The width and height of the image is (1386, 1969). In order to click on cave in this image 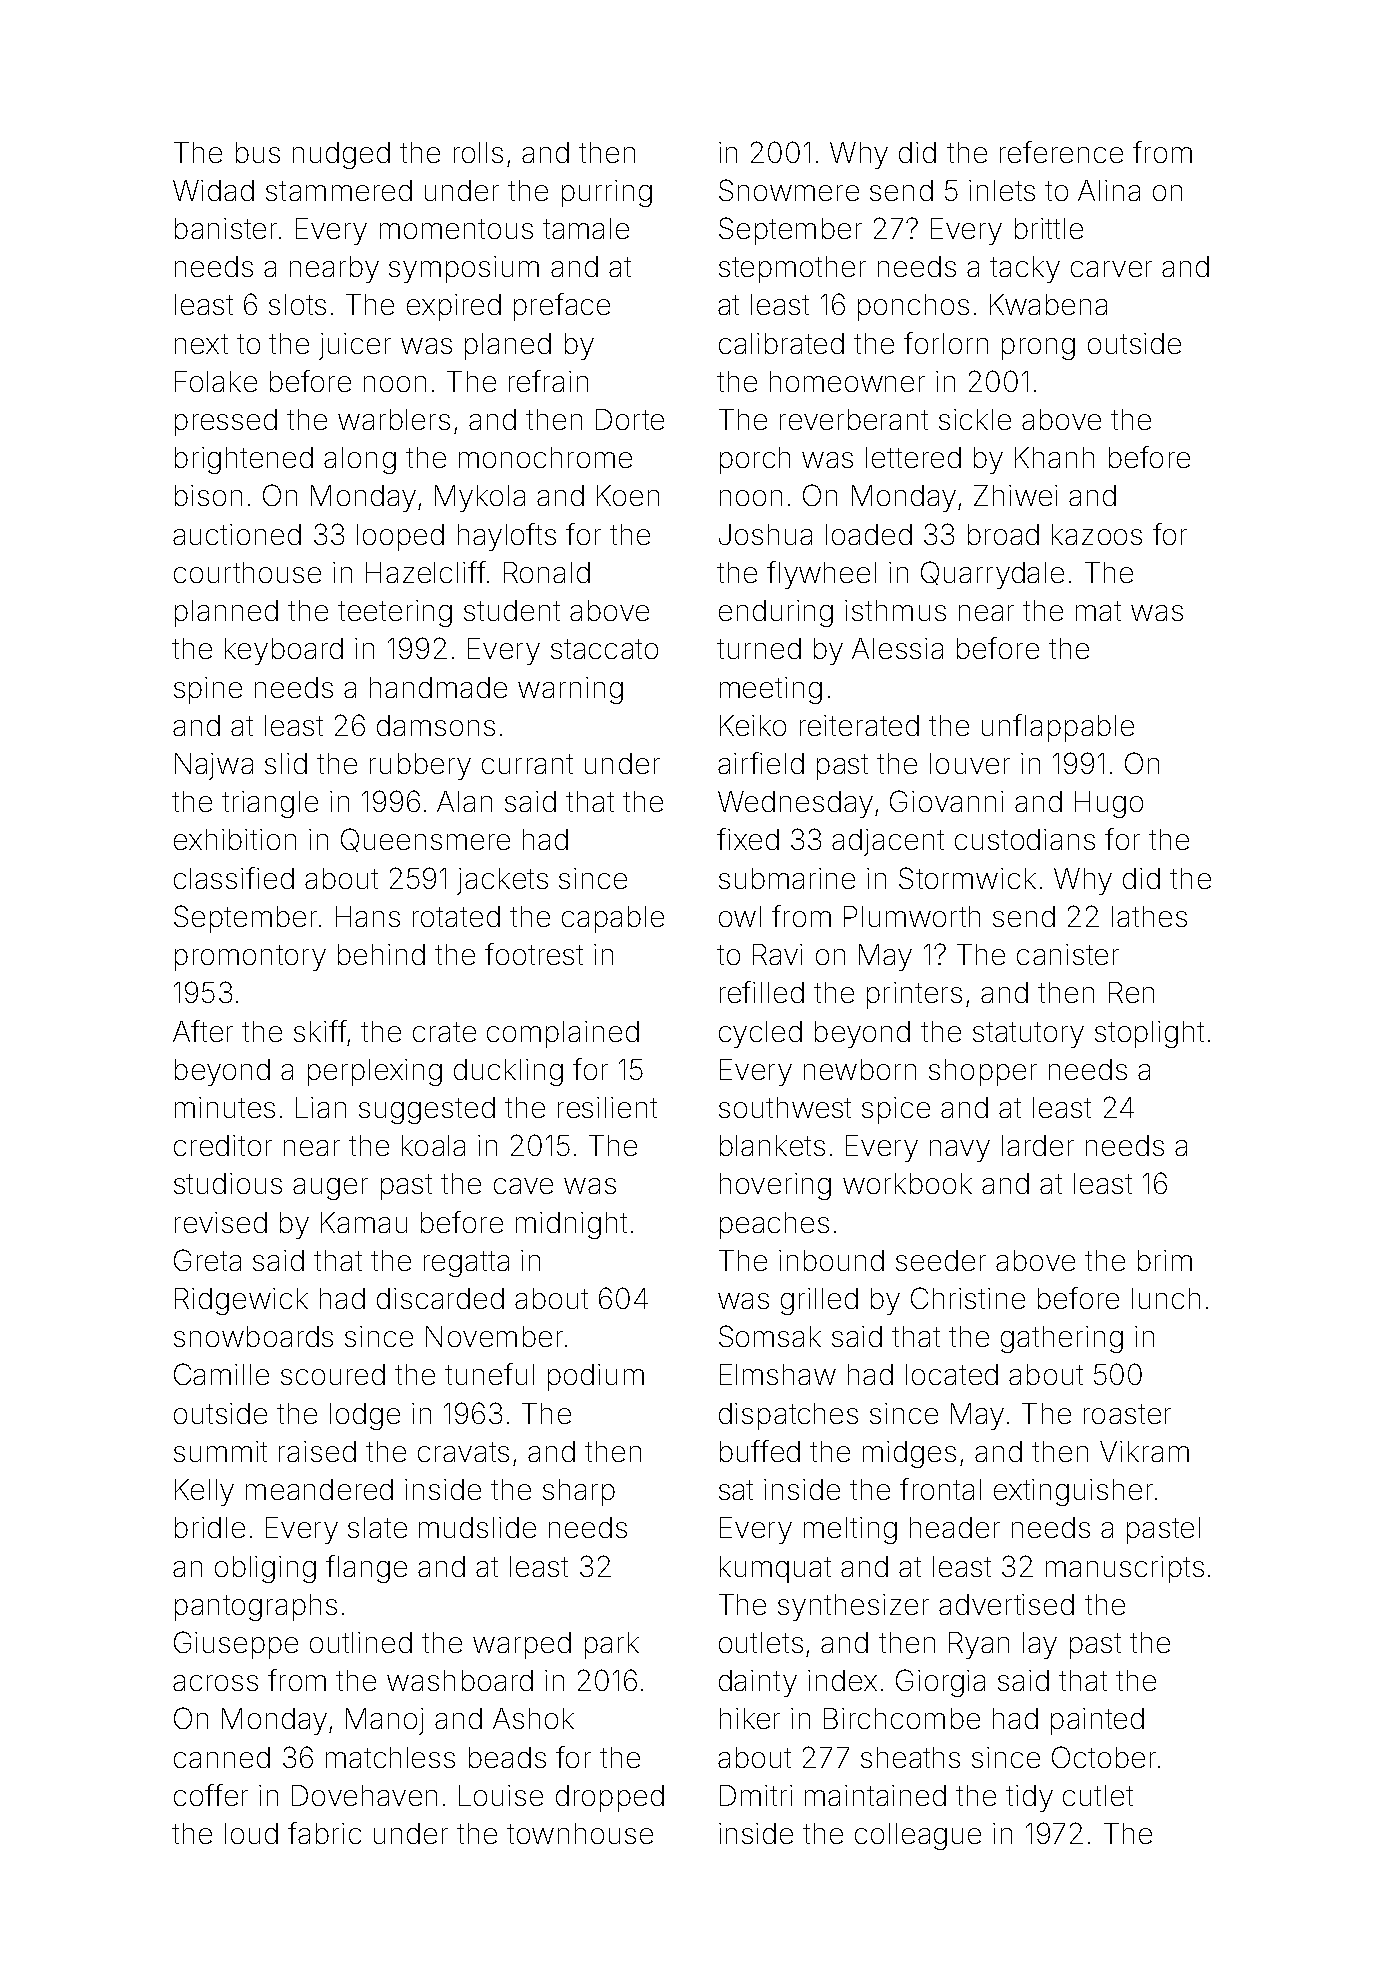, I will do `click(523, 1186)`.
